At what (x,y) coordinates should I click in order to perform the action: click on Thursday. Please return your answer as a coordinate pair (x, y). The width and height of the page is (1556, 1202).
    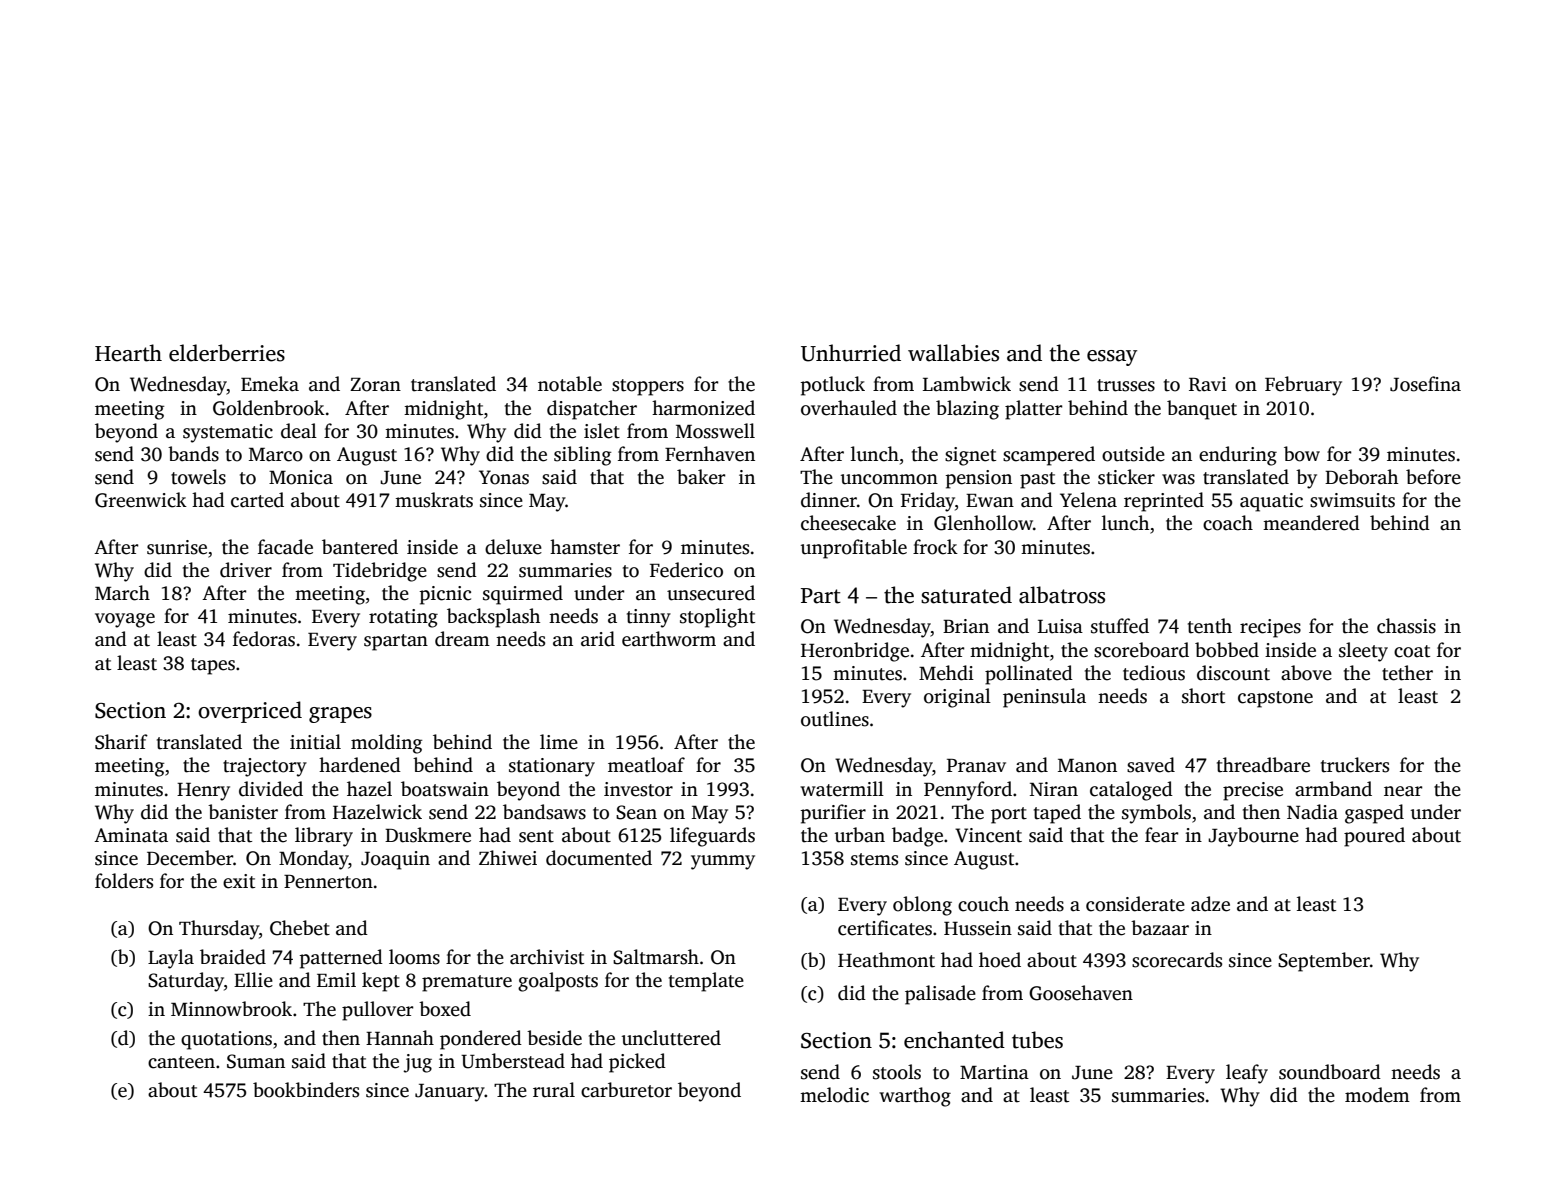
    Looking at the image, I should click on (219, 930).
